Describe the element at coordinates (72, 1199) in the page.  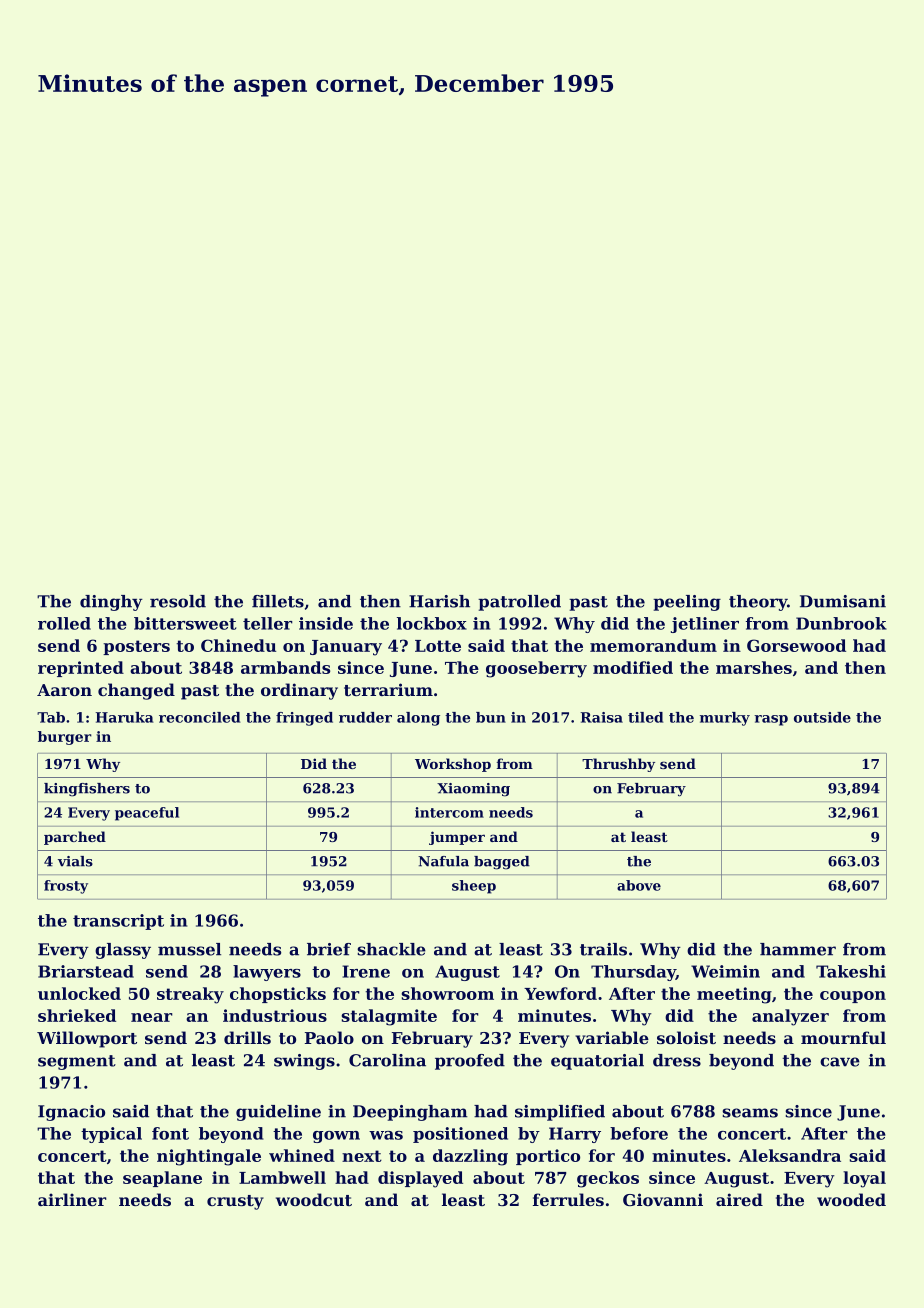
I see `airliner` at that location.
